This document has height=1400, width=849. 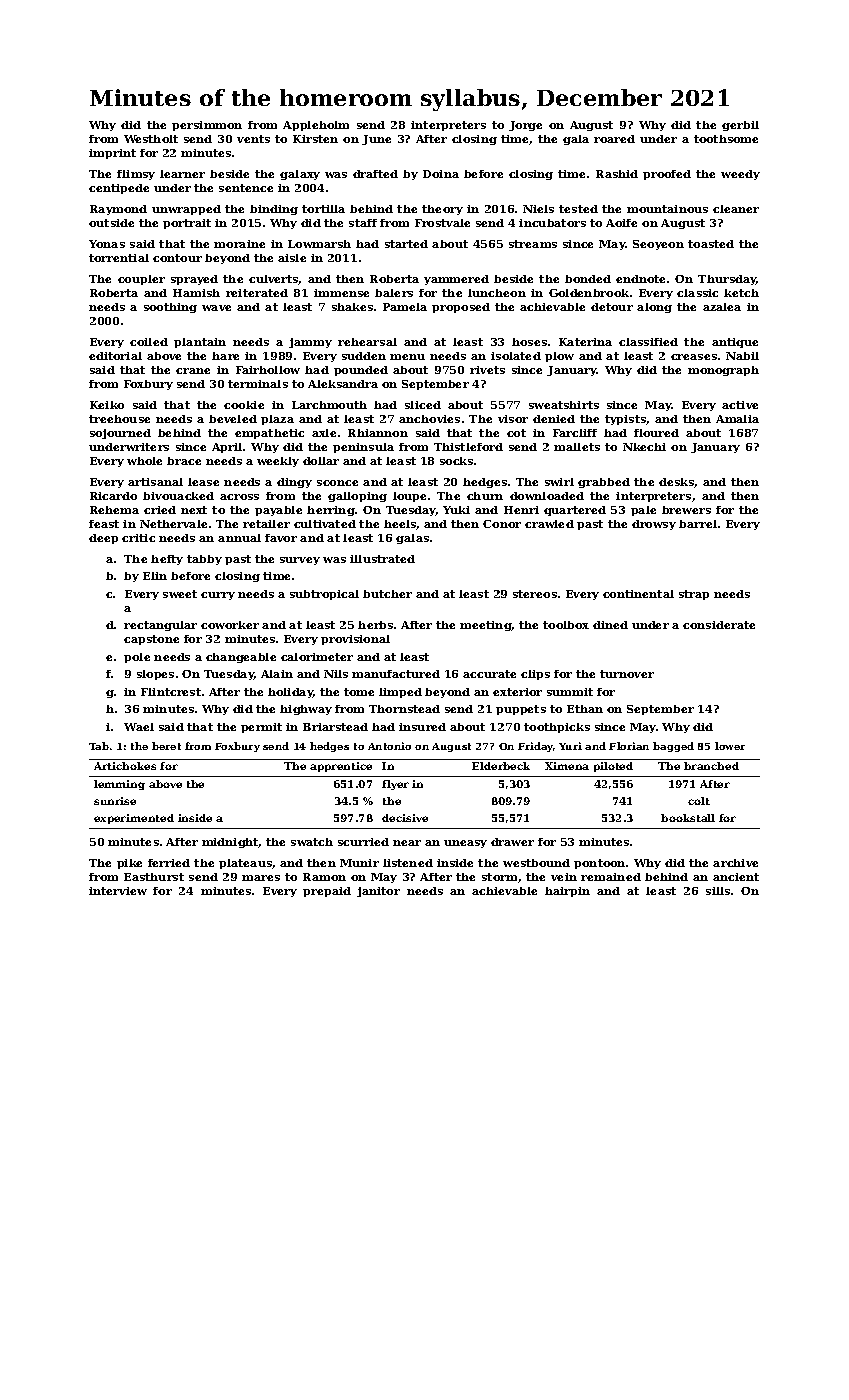 What do you see at coordinates (441, 174) in the document?
I see `Doina` at bounding box center [441, 174].
